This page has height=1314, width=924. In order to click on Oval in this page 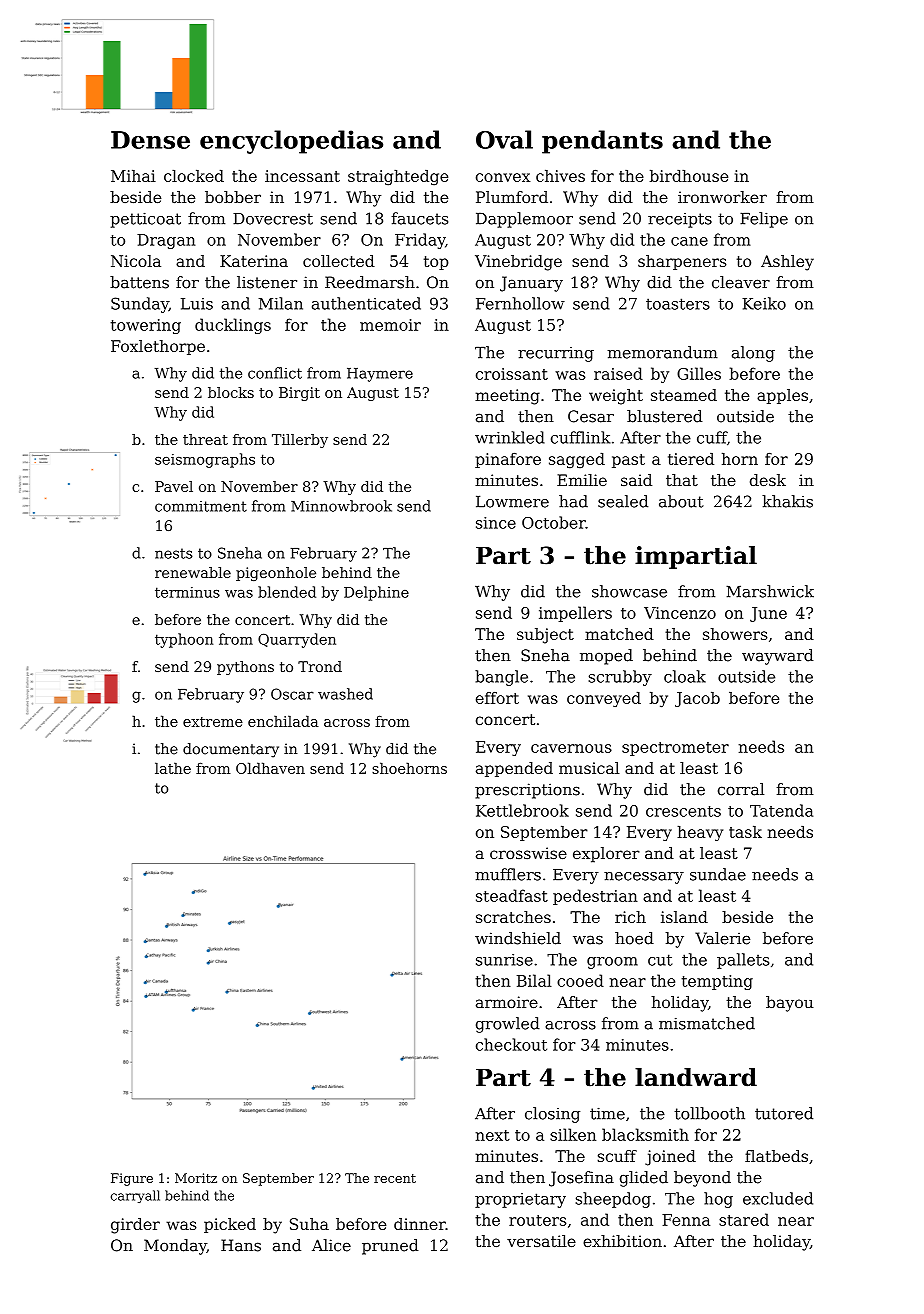, I will do `click(504, 139)`.
